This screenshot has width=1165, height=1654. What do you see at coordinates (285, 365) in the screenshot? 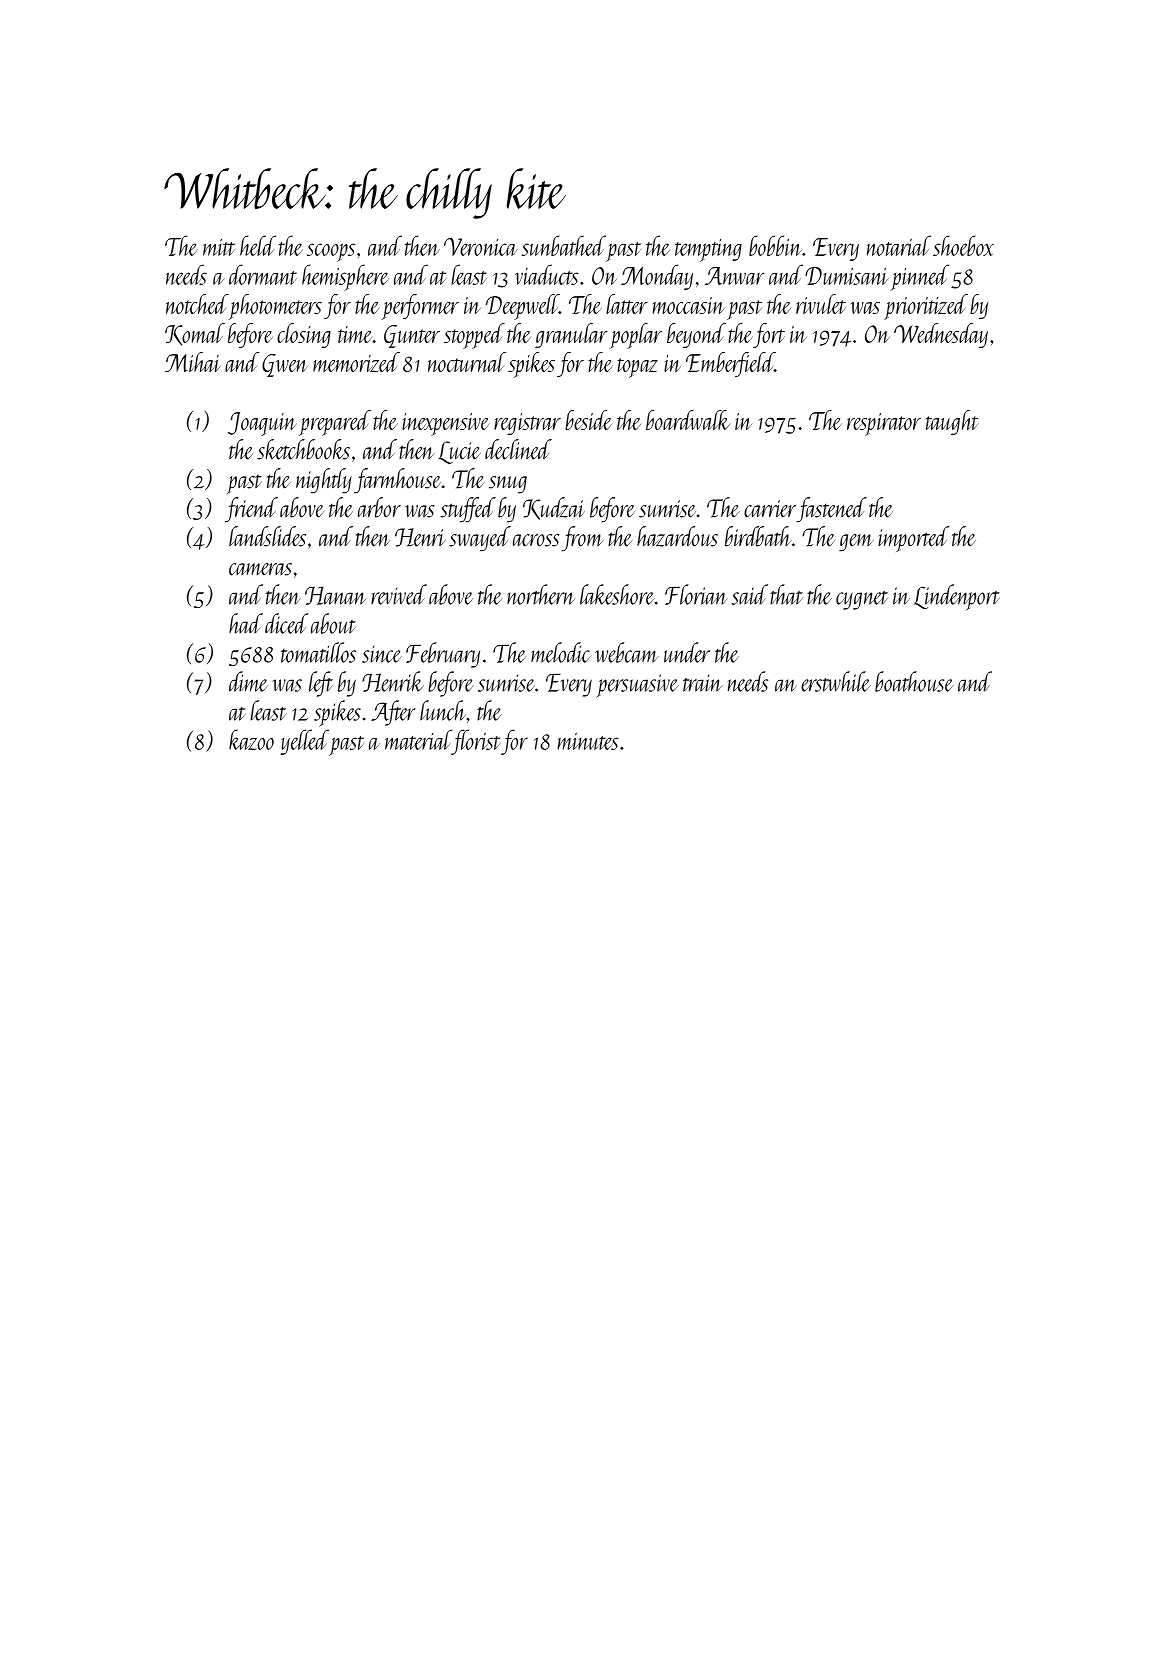
I see `Gwen` at bounding box center [285, 365].
